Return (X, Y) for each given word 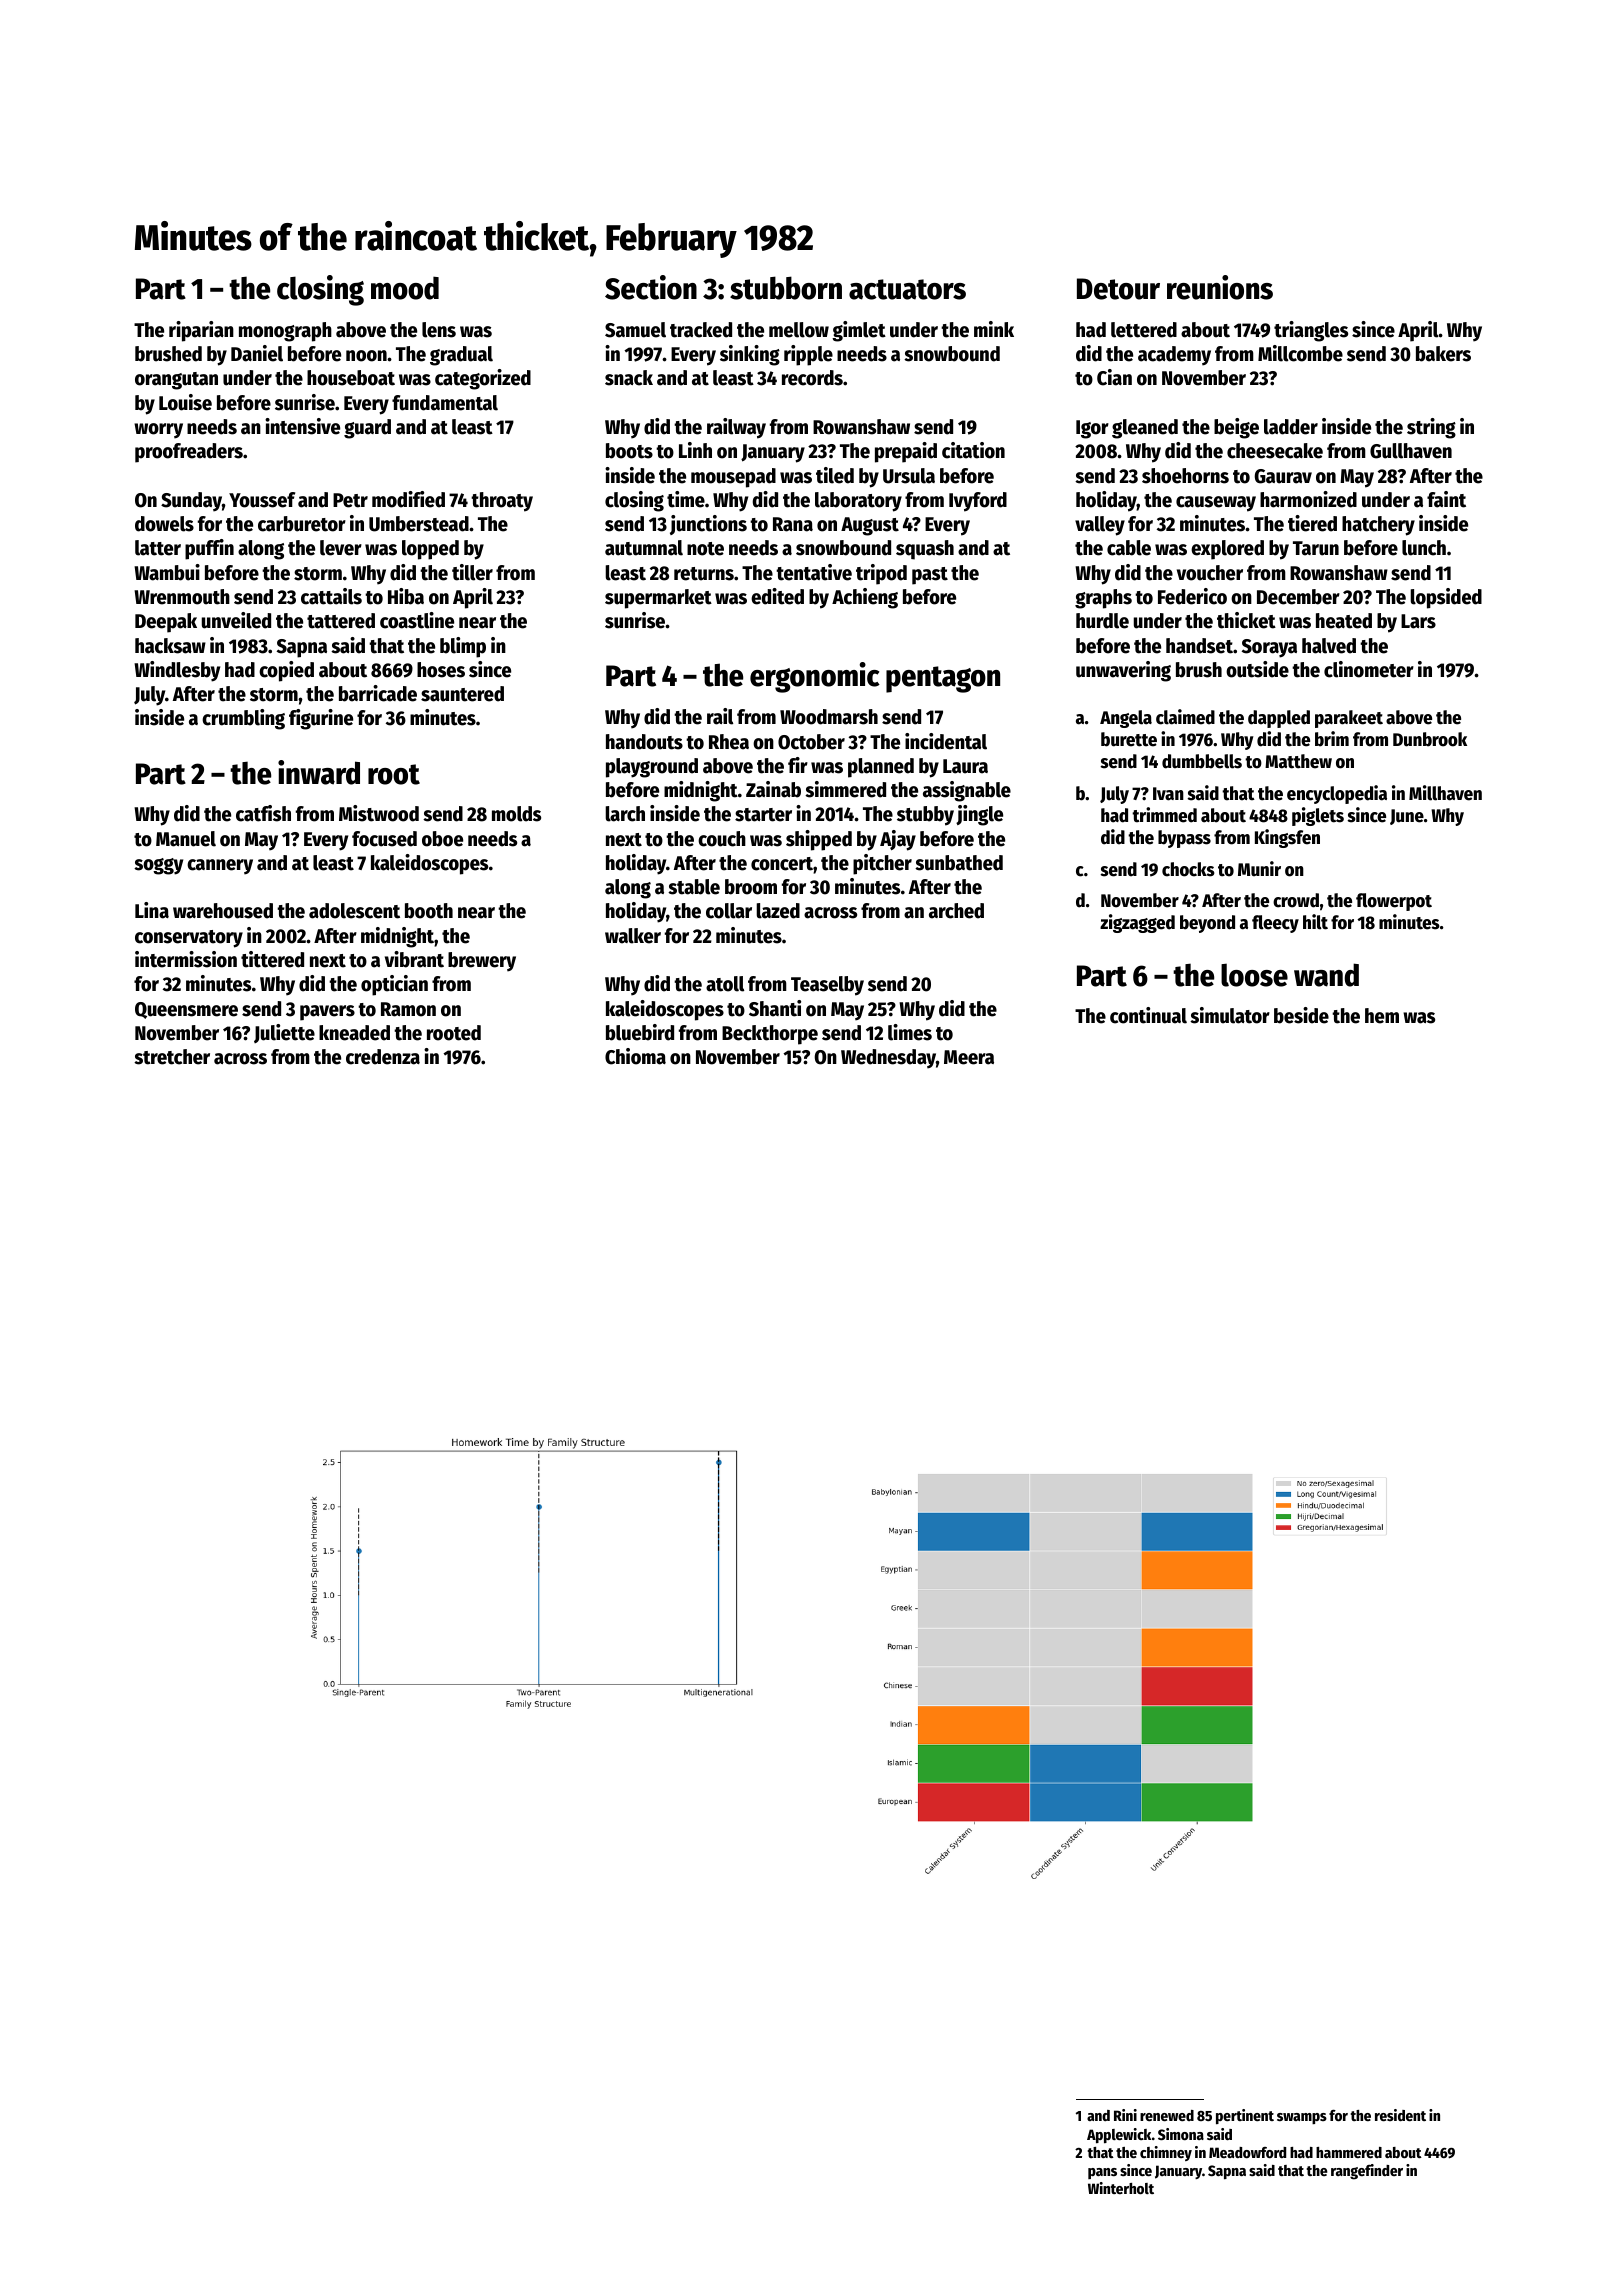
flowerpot (1394, 902)
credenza (383, 1057)
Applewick (1119, 2136)
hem (1382, 1016)
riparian (201, 331)
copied (286, 671)
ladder (1291, 427)
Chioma (635, 1056)
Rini (1125, 2115)
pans (1102, 2173)
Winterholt (1121, 2188)
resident (1400, 2115)
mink (994, 329)
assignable (967, 791)
